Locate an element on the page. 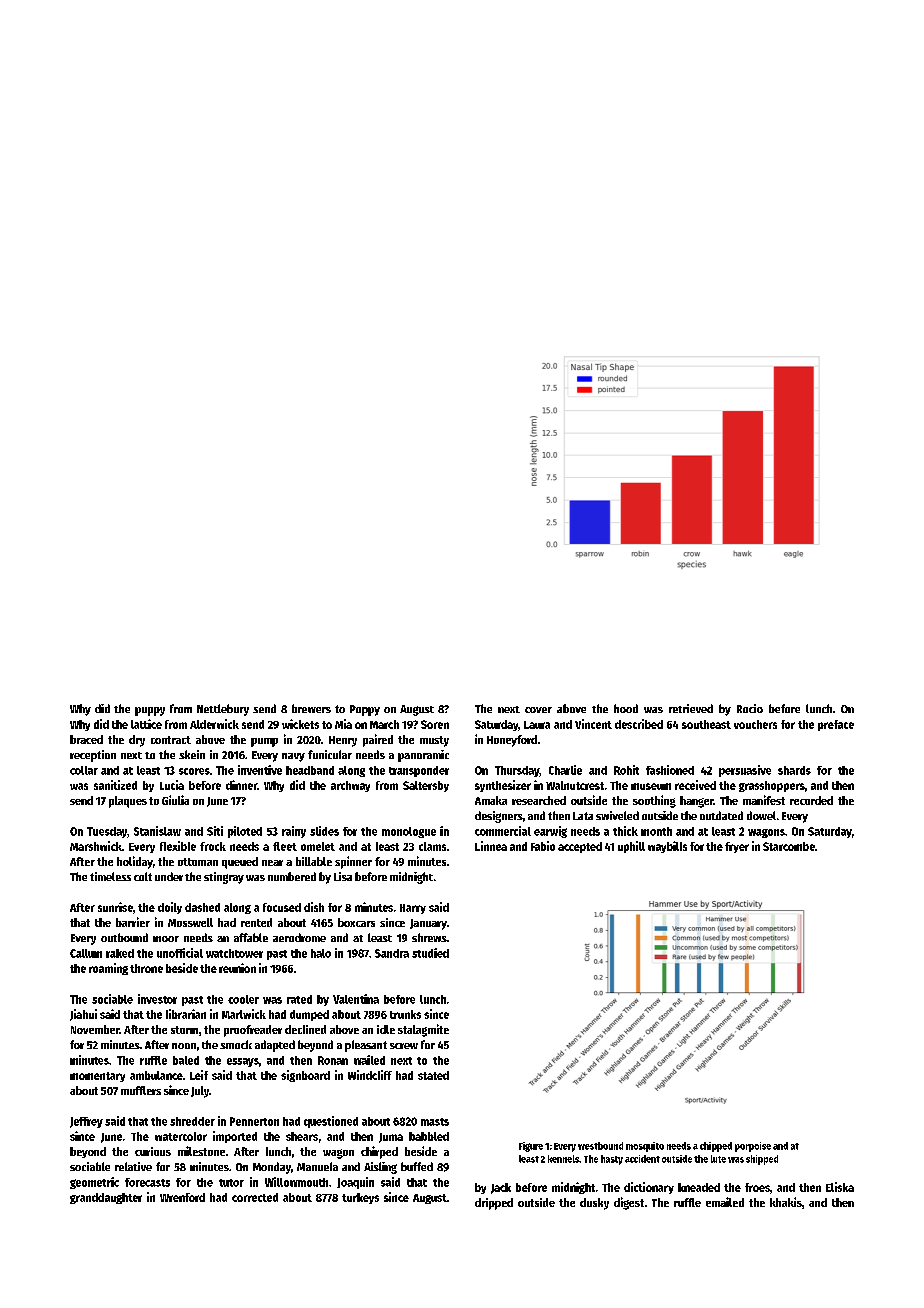 This document has height=1308, width=924. Stanislaw is located at coordinates (157, 831).
